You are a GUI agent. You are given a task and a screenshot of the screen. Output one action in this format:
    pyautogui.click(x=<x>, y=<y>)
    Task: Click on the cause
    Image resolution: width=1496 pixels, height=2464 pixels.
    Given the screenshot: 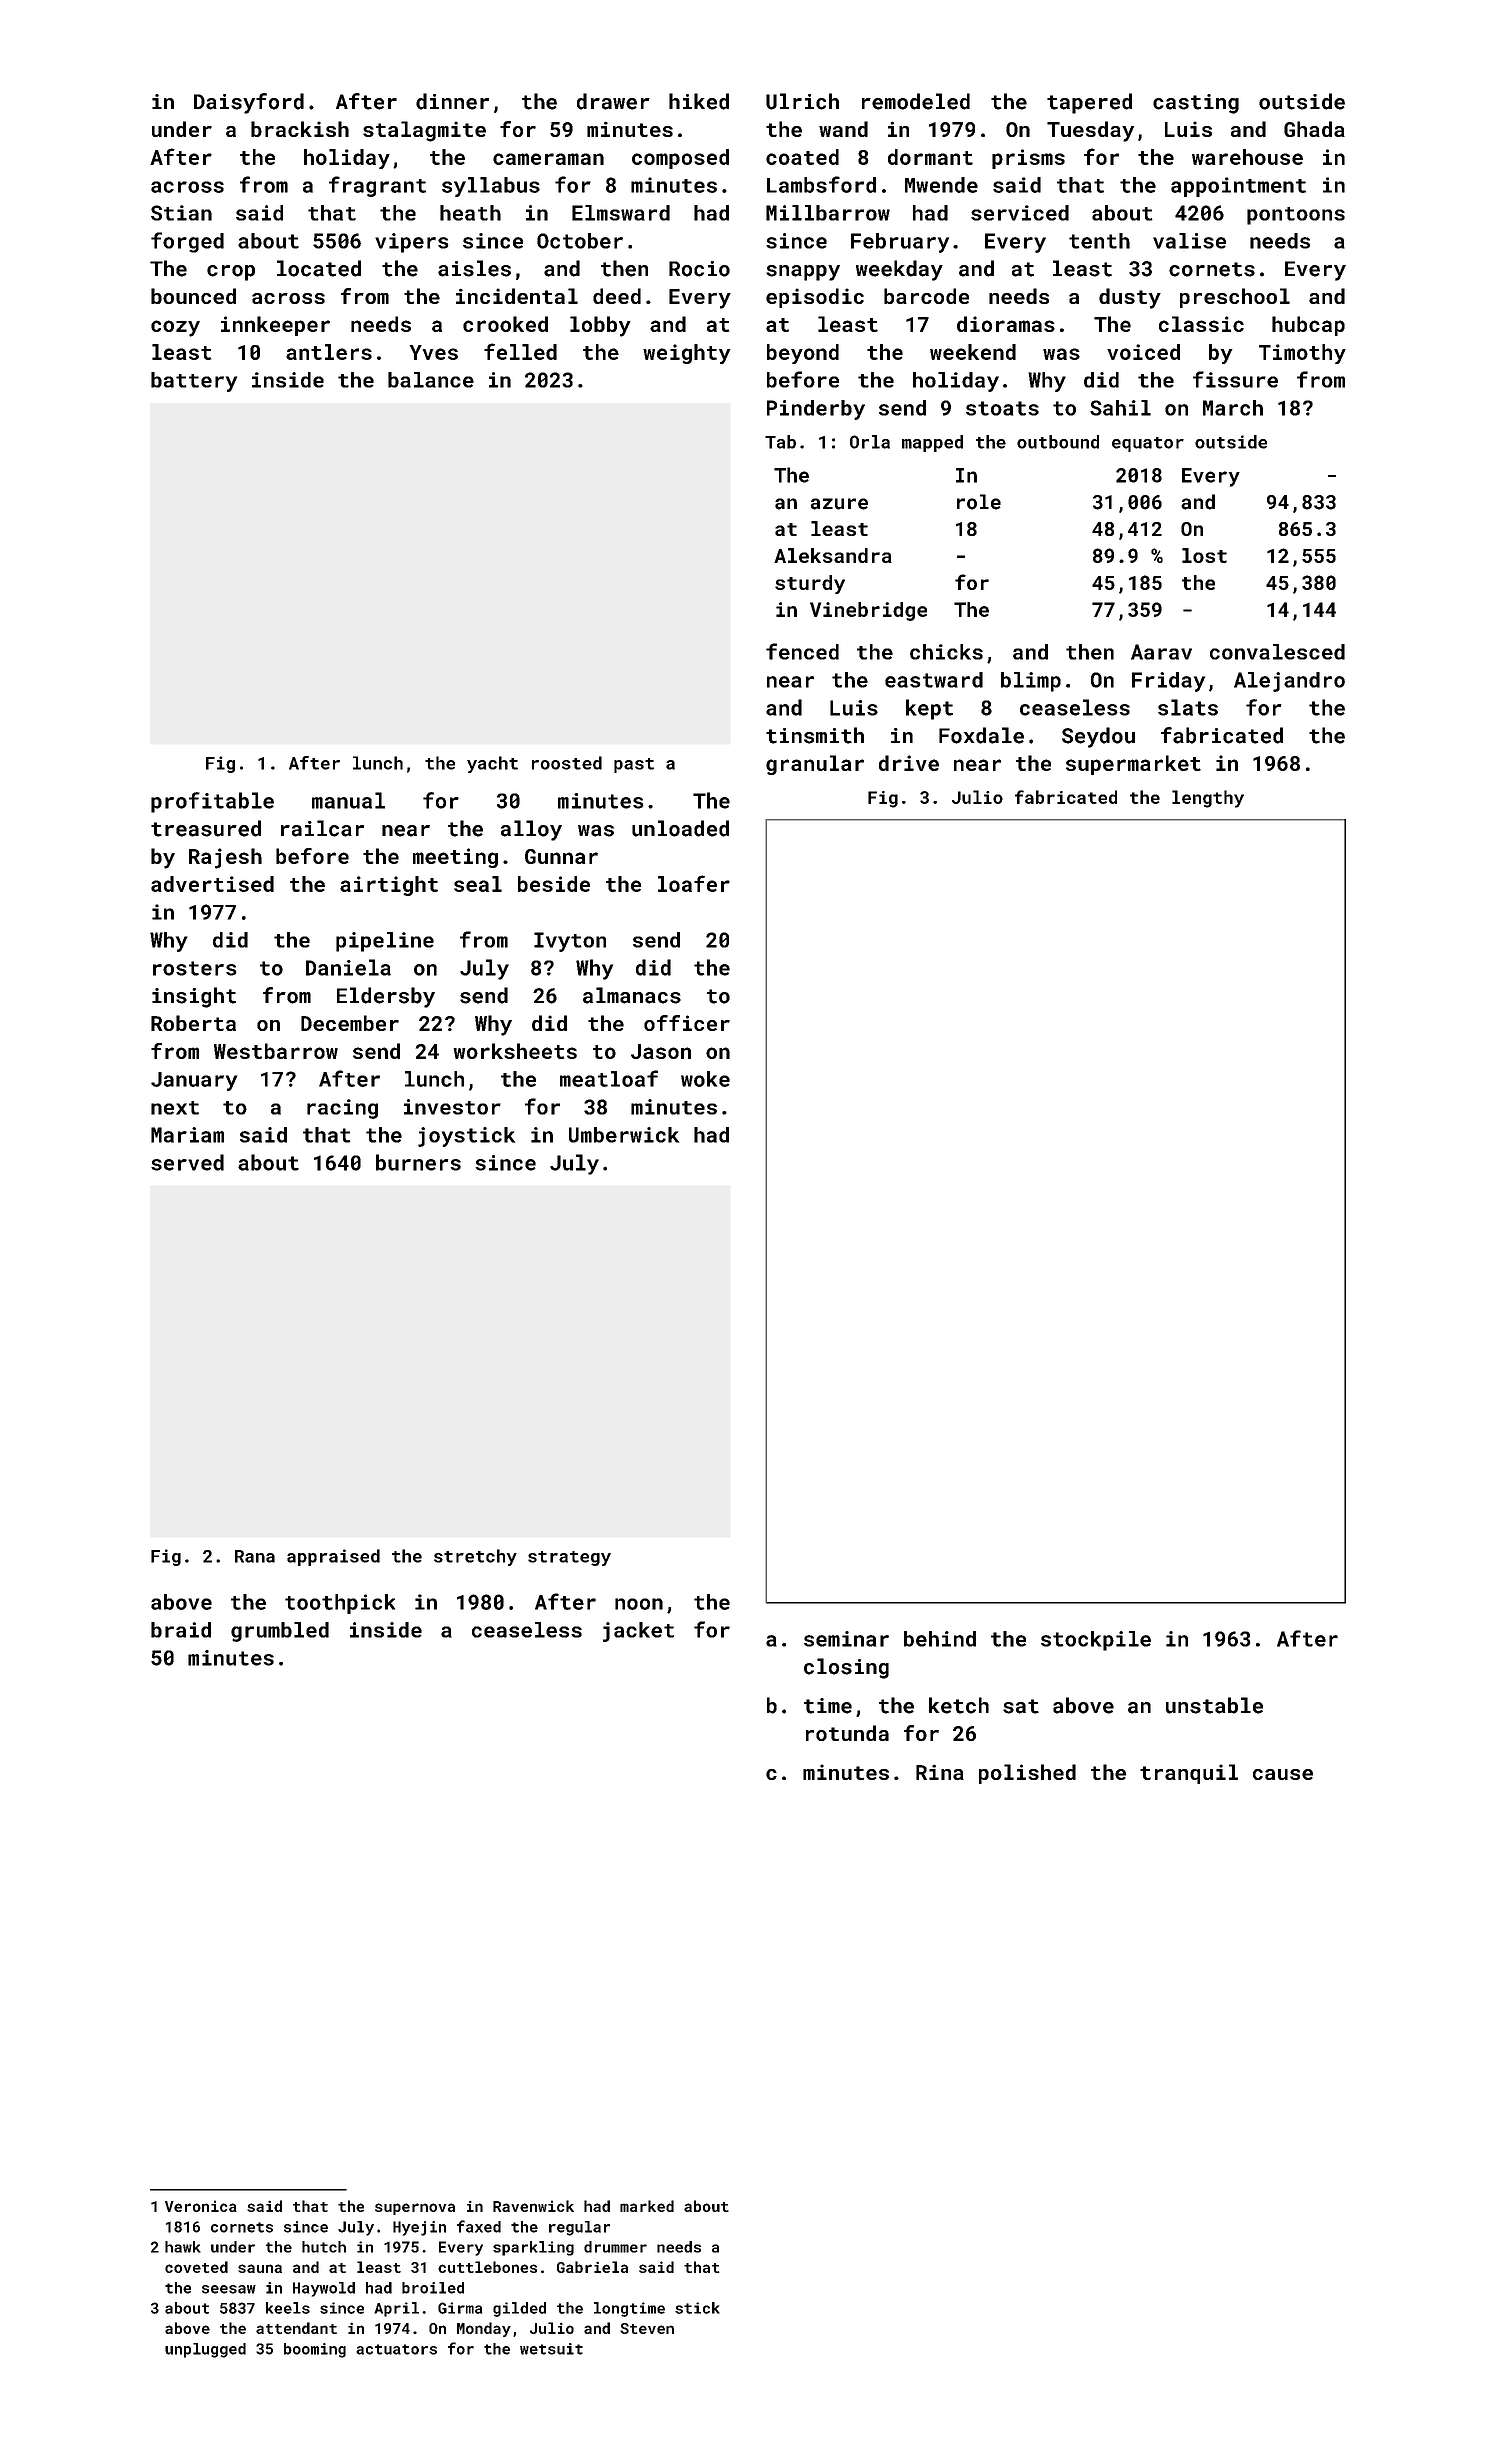 What is the action you would take?
    pyautogui.click(x=1283, y=1774)
